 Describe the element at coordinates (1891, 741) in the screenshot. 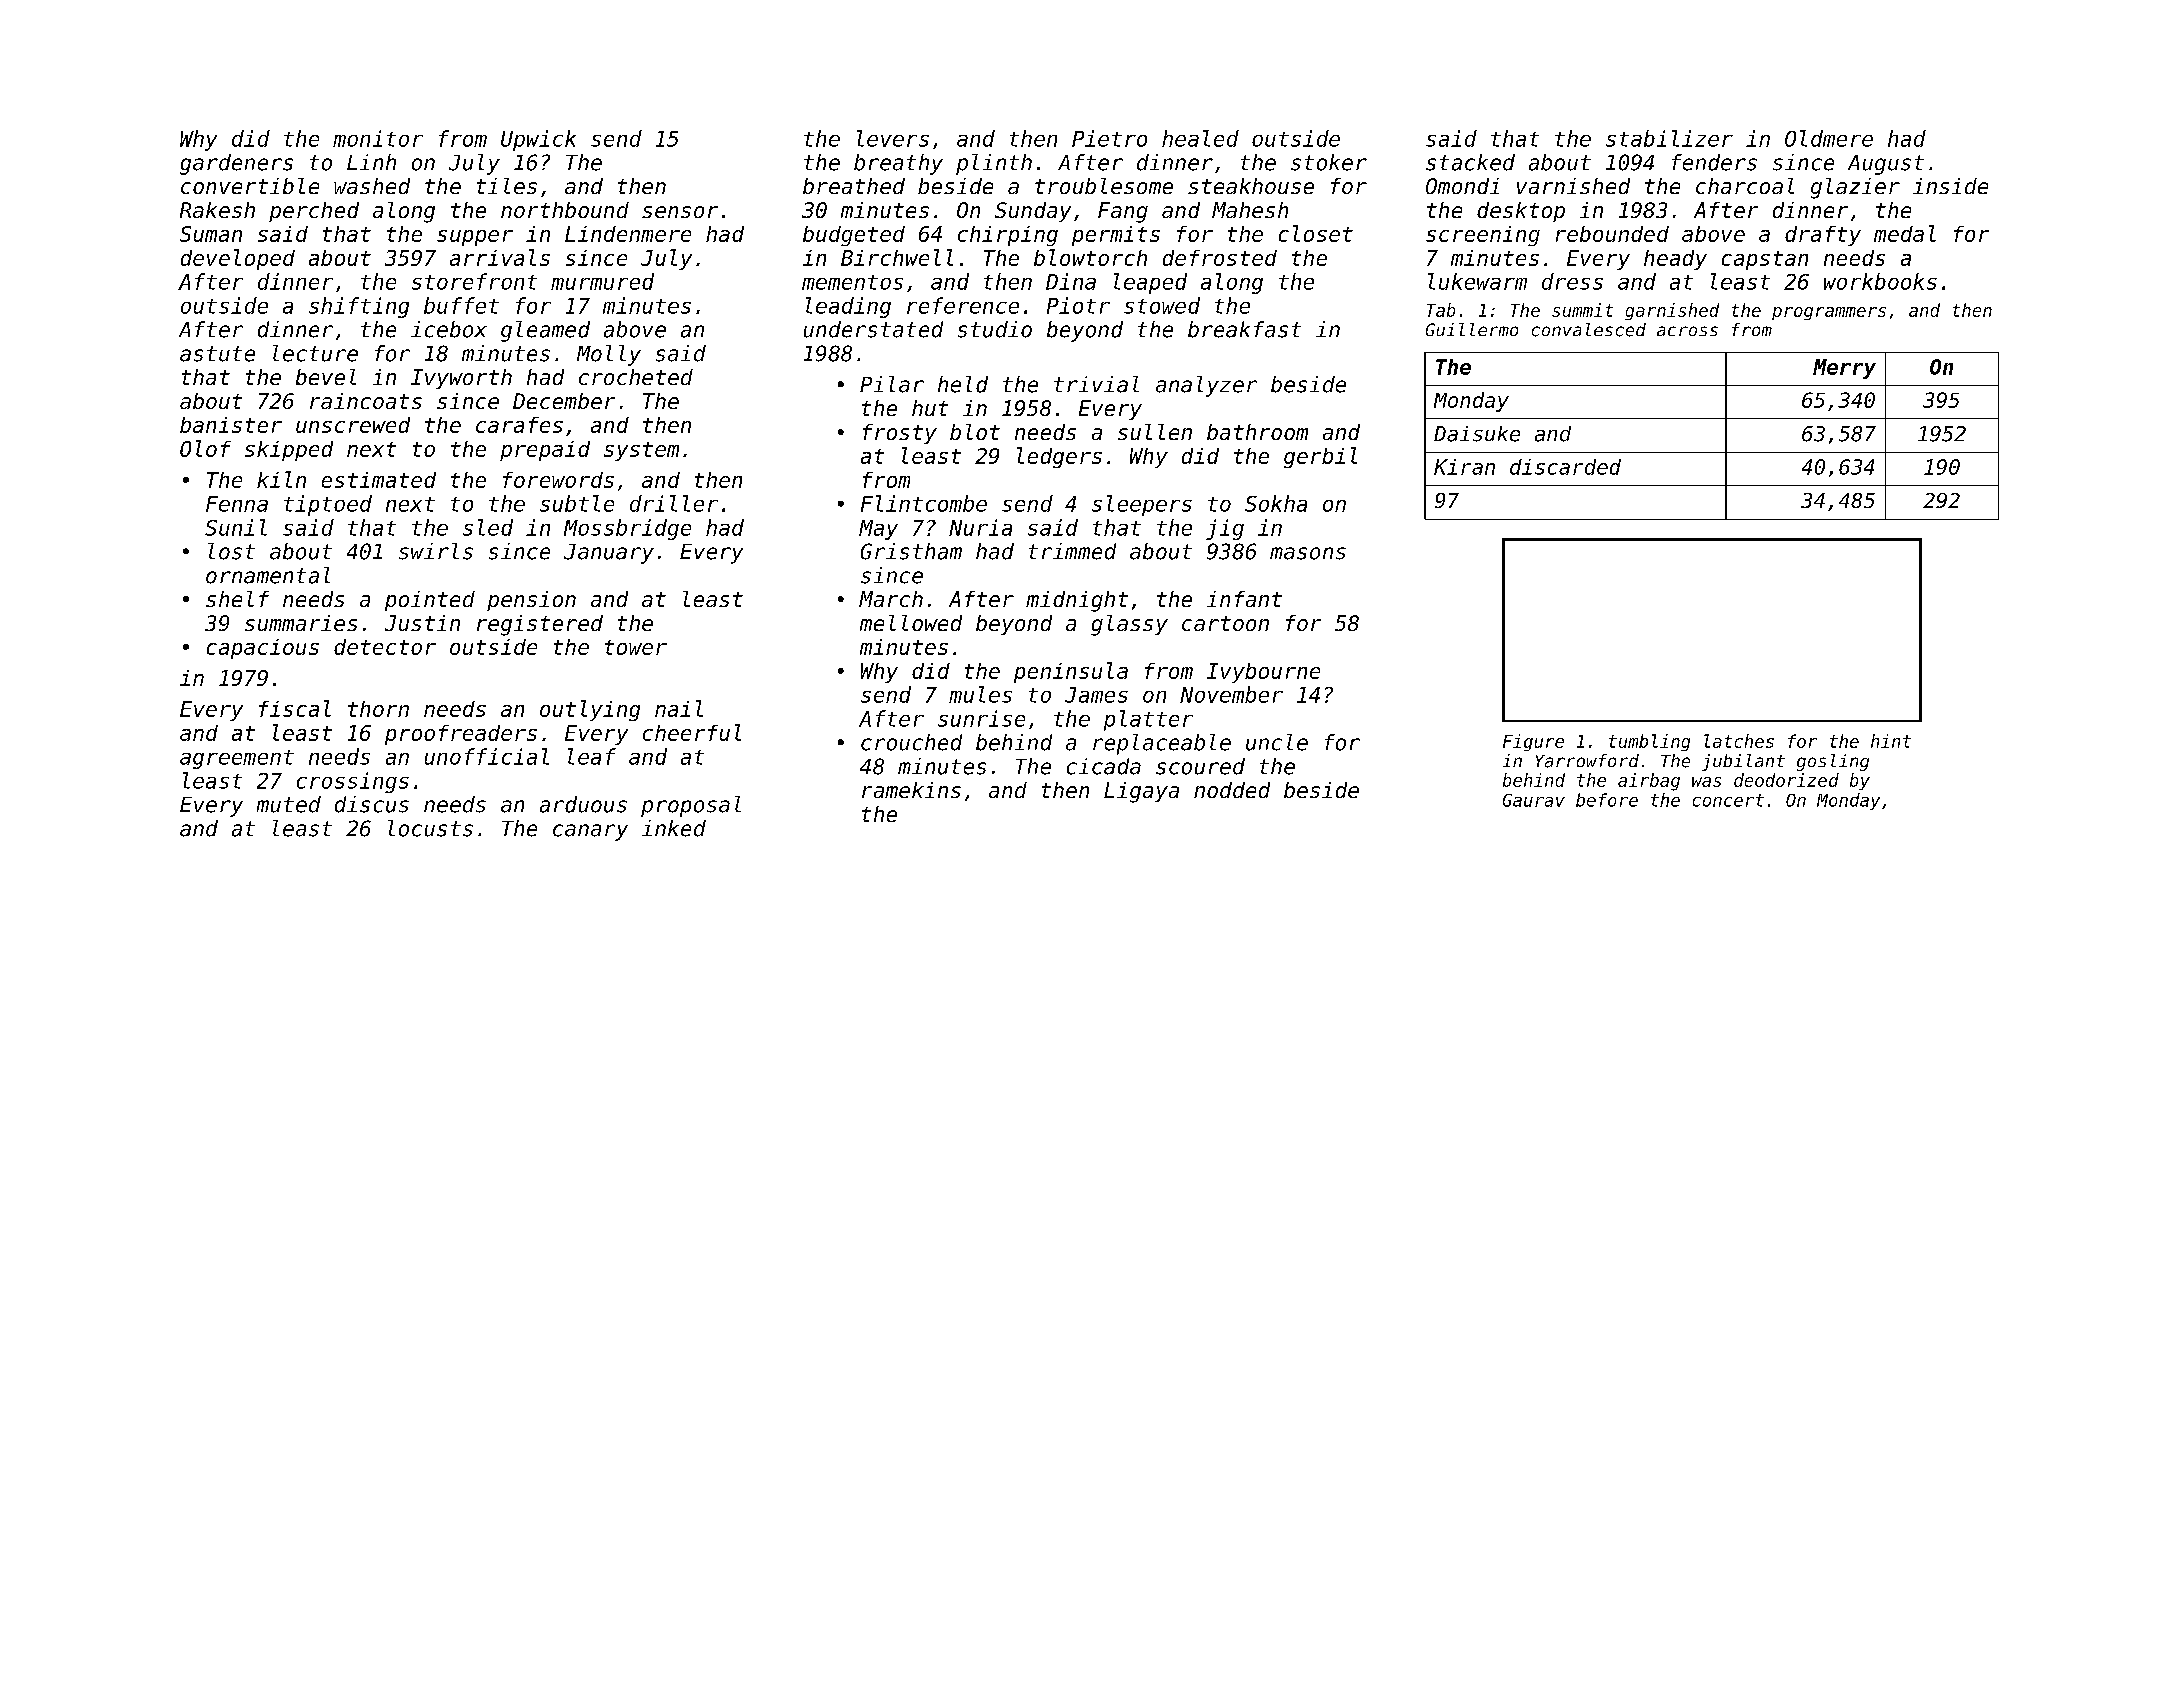

I see `hint` at that location.
